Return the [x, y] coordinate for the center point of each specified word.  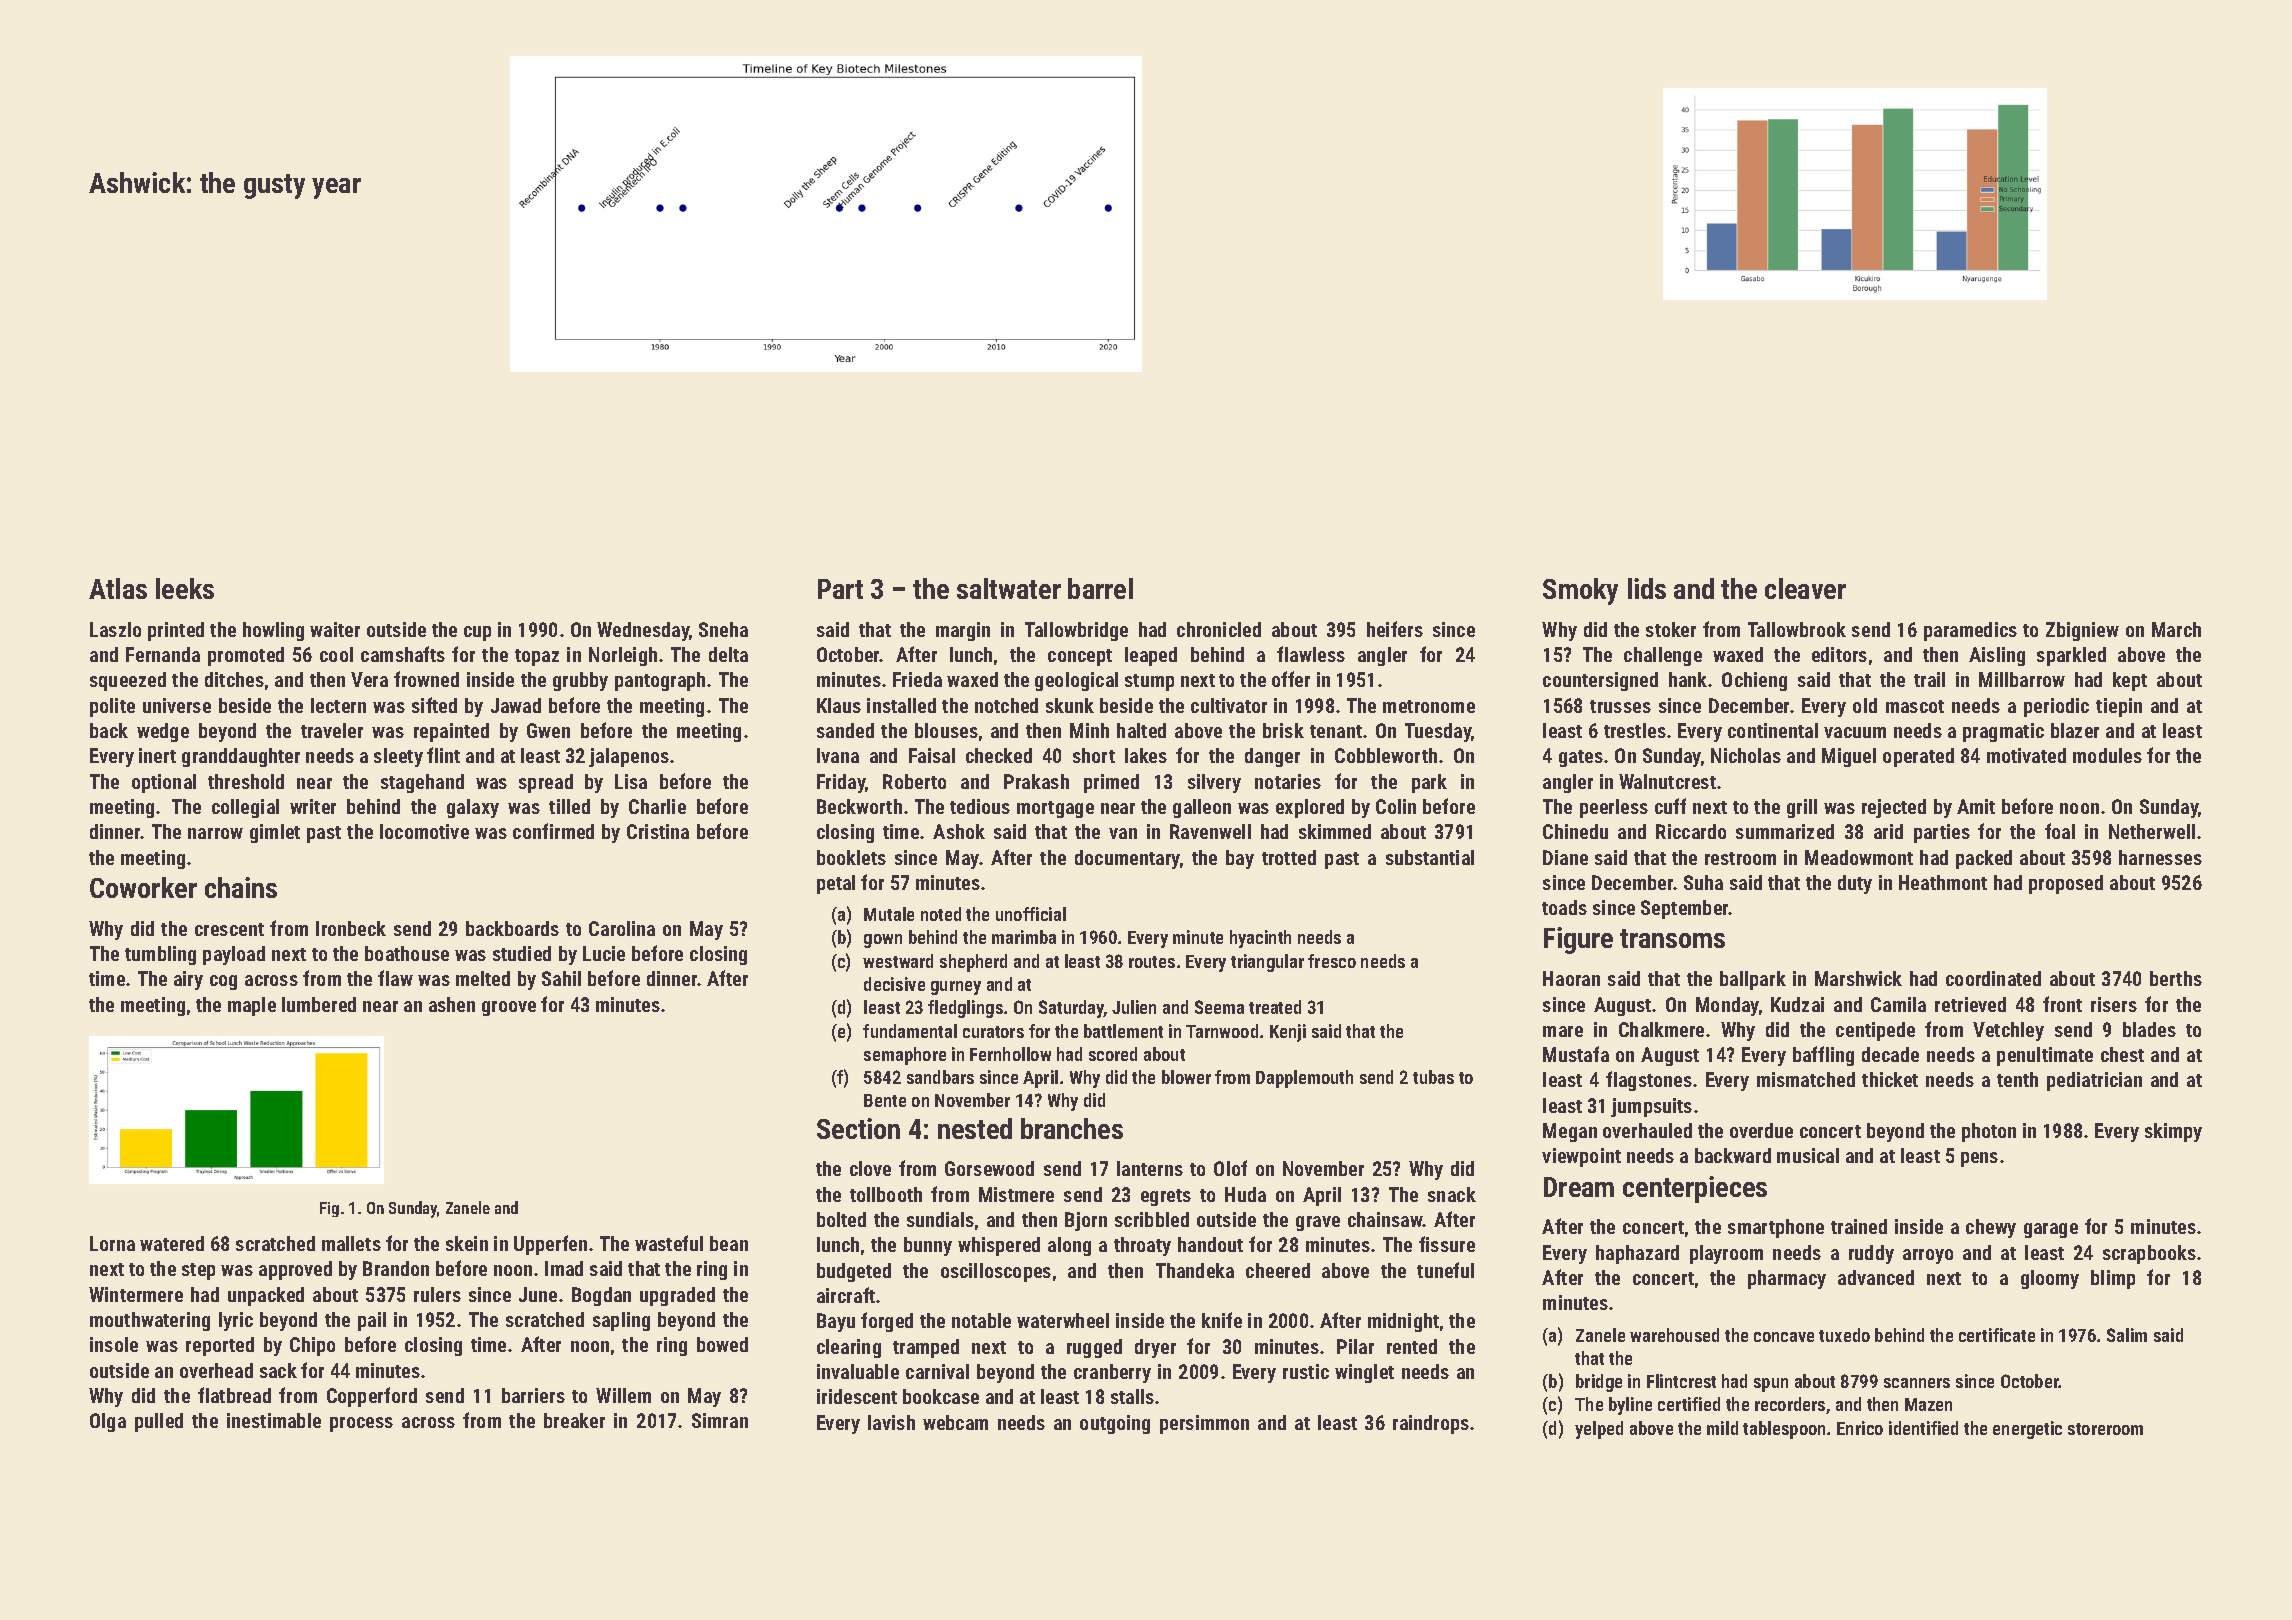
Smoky [1580, 591]
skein [467, 1243]
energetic [2027, 1430]
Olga [108, 1422]
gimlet [275, 833]
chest [2122, 1054]
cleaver [1805, 588]
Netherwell [2152, 831]
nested [975, 1128]
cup [477, 633]
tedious [980, 806]
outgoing [1115, 1424]
